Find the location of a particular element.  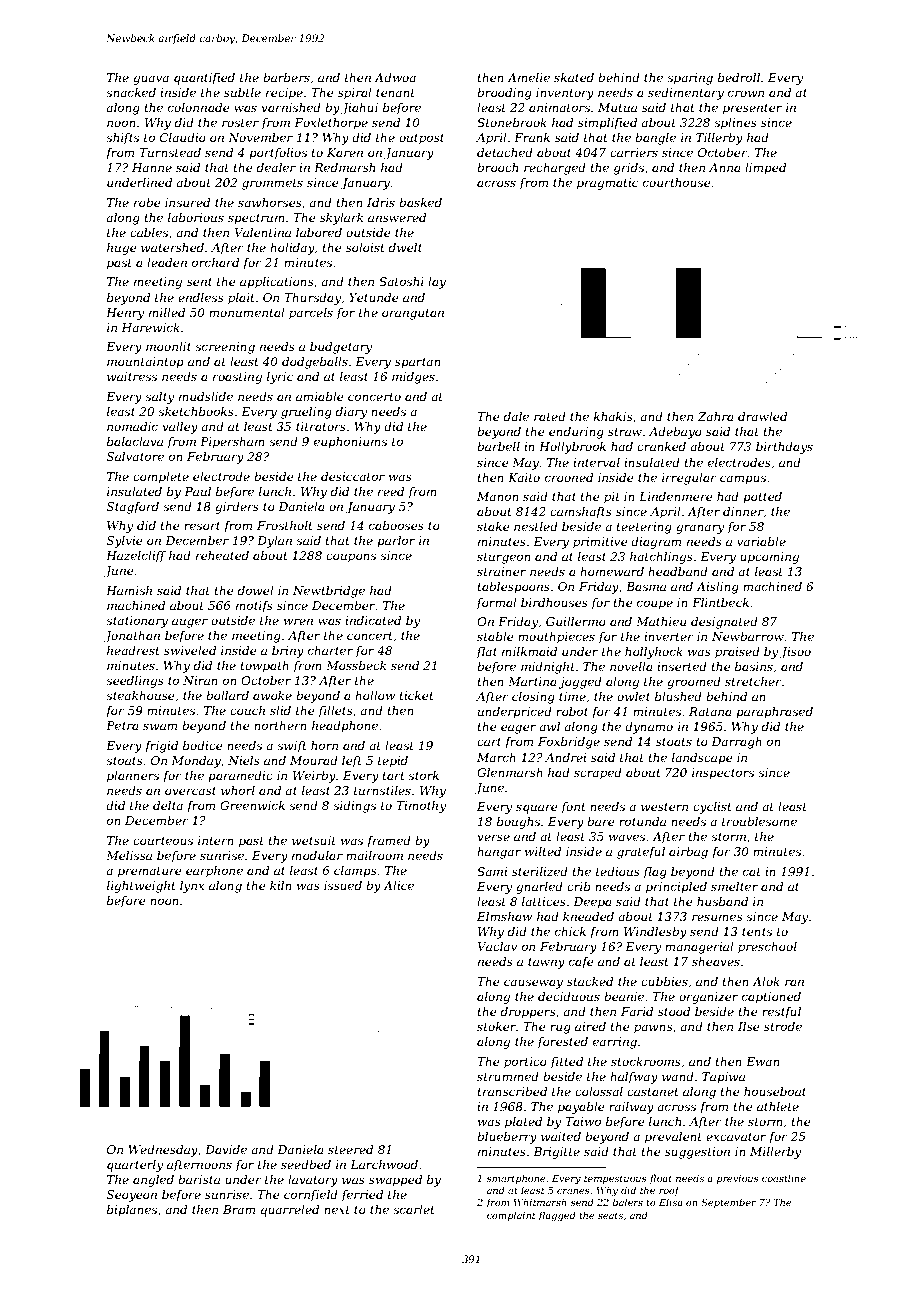

quantified is located at coordinates (204, 79).
